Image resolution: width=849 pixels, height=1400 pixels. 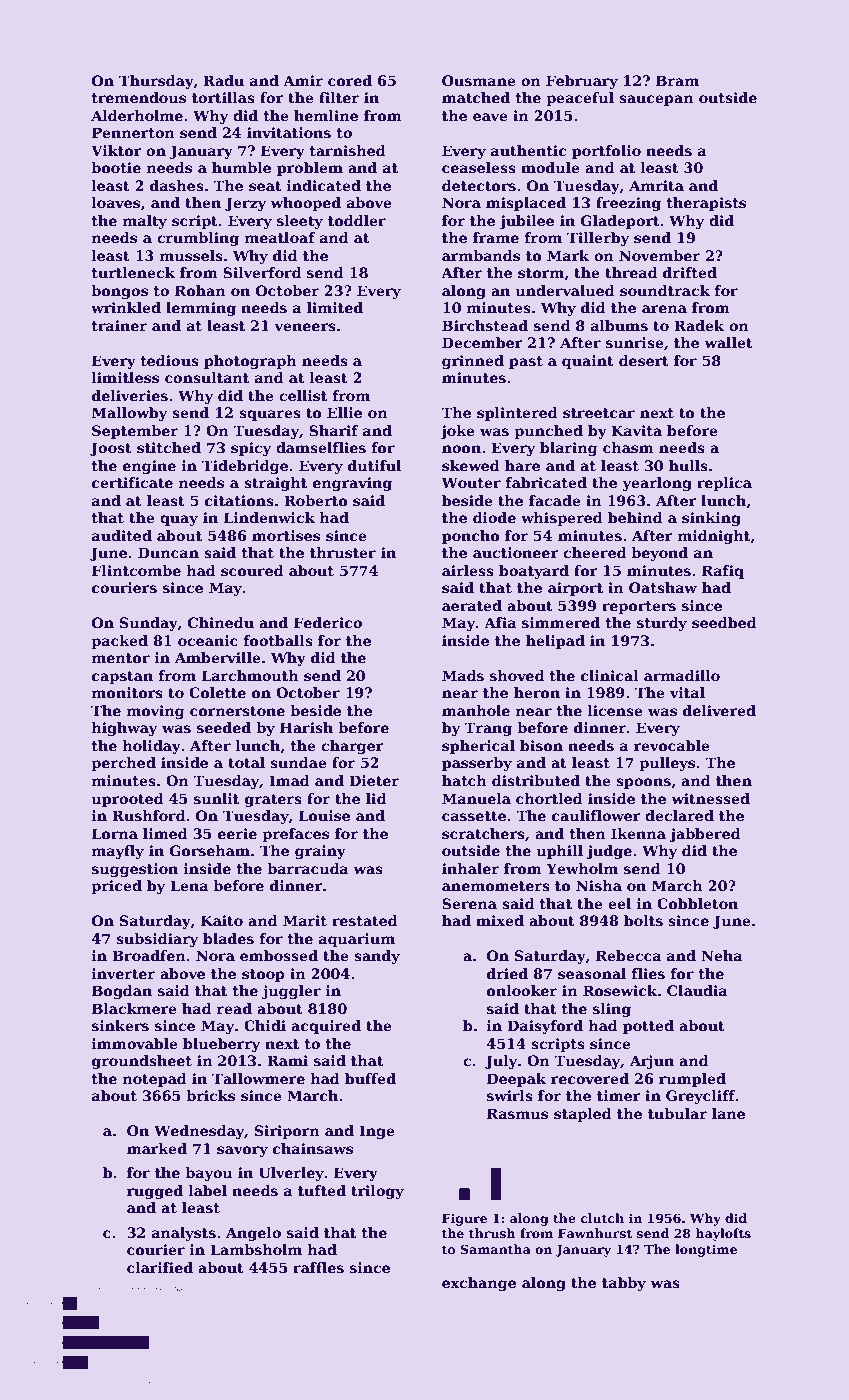 What do you see at coordinates (119, 325) in the document?
I see `trainer` at bounding box center [119, 325].
